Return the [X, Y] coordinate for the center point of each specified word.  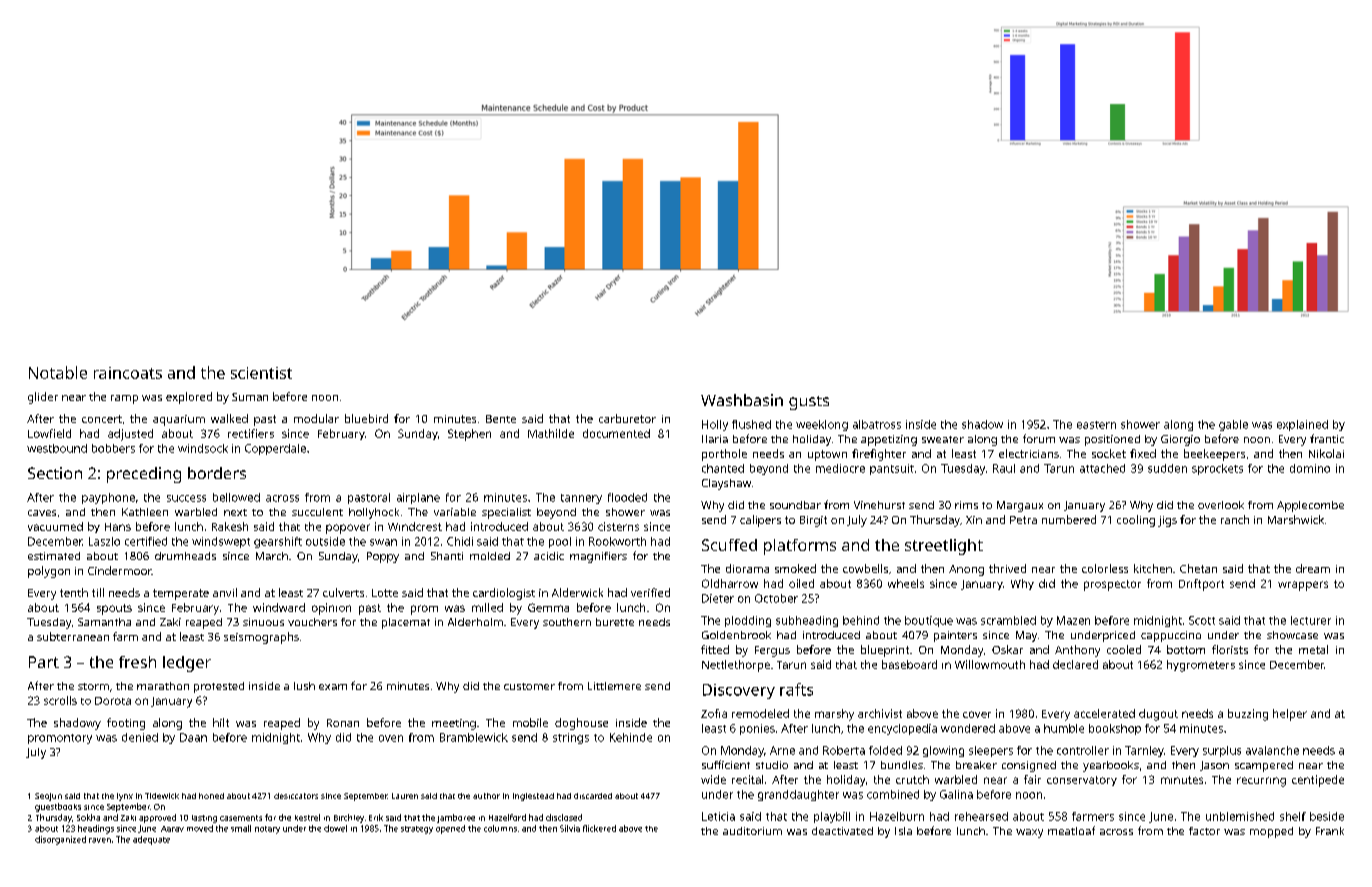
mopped [1271, 832]
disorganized [60, 840]
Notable [58, 372]
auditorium [752, 831]
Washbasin [742, 400]
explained [1302, 425]
